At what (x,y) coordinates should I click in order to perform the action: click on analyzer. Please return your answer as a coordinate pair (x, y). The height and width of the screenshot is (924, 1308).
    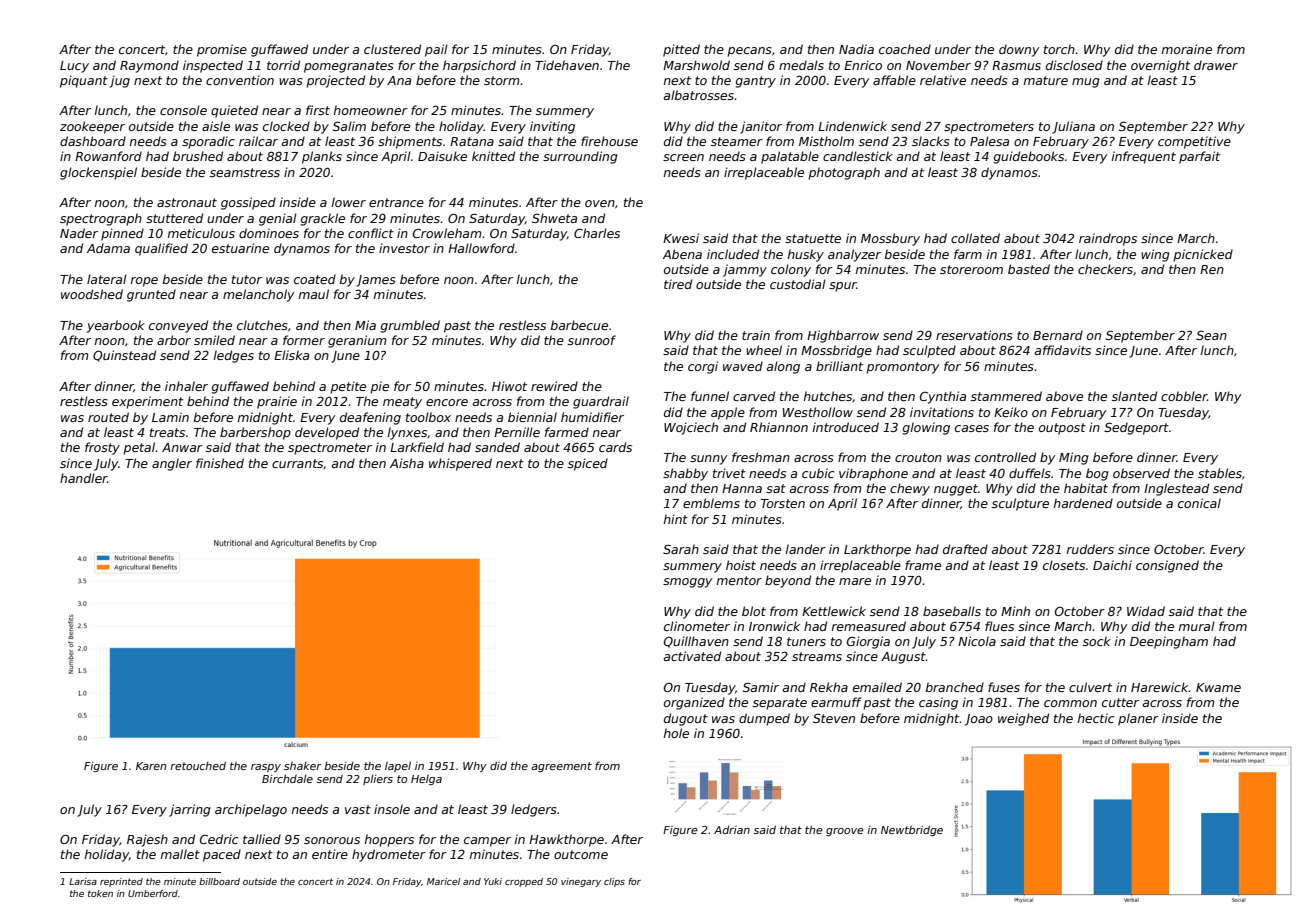
    Looking at the image, I should click on (854, 255).
